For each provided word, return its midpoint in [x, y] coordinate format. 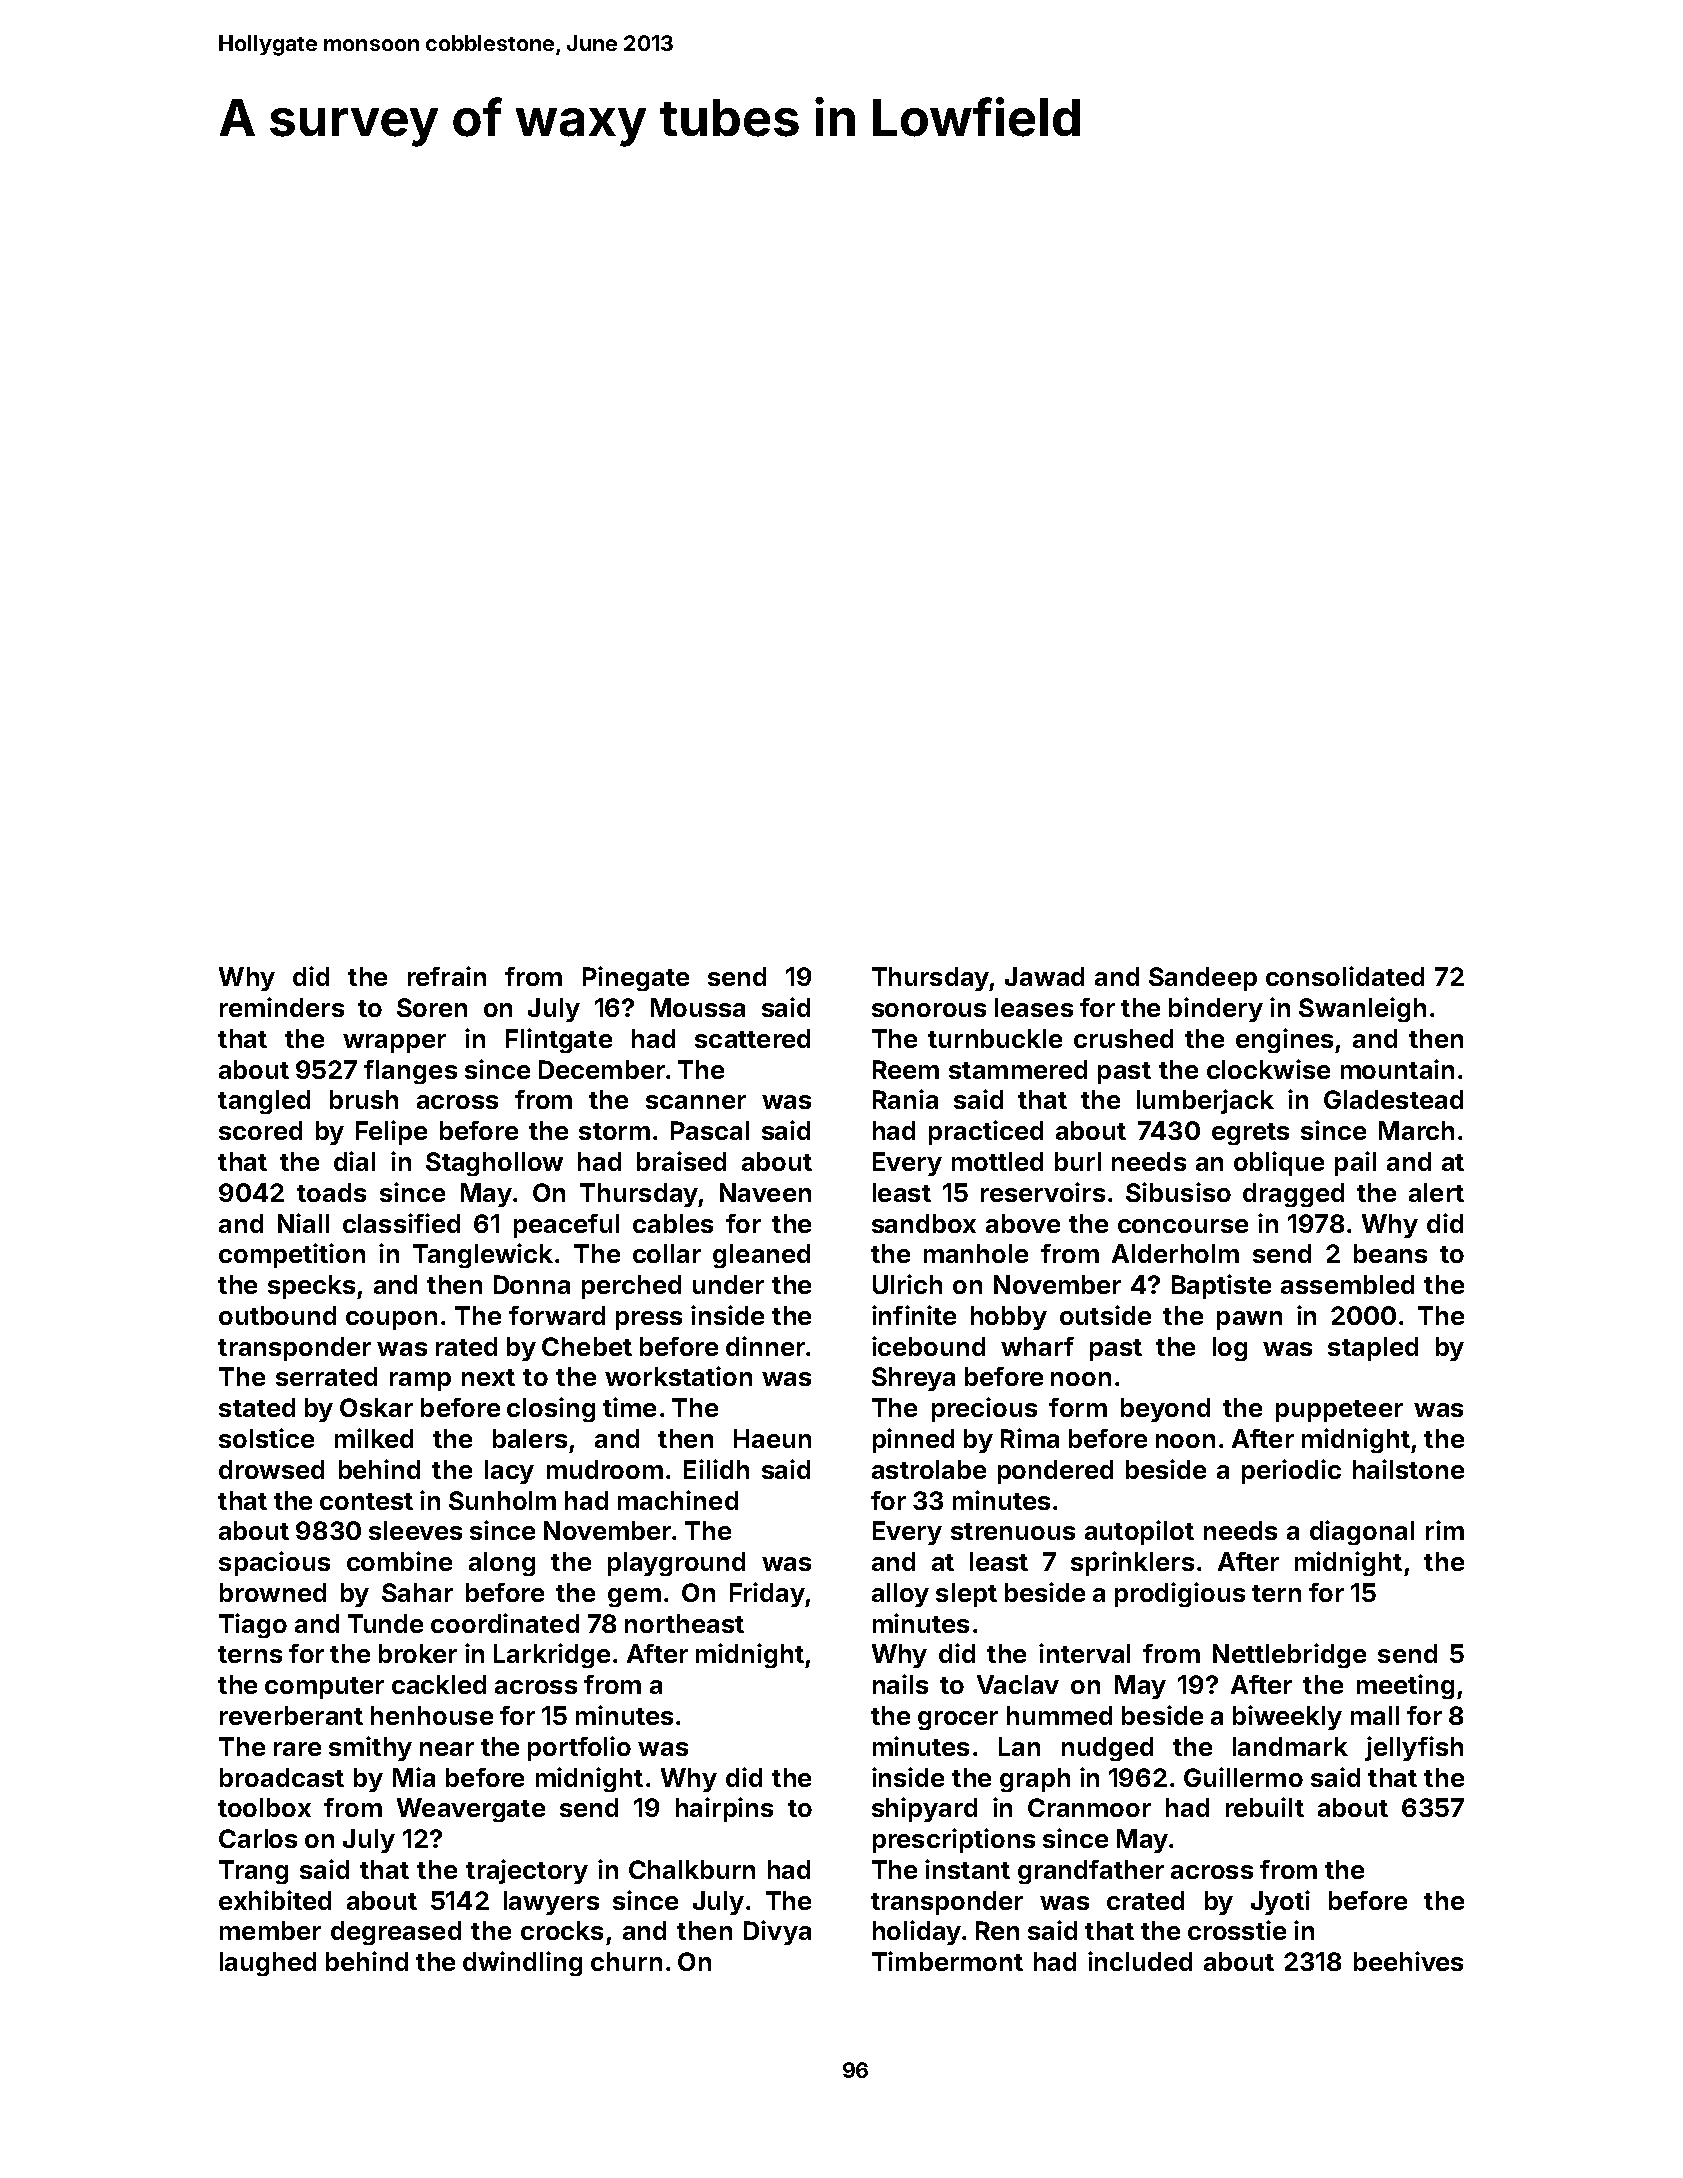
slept [966, 1595]
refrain [447, 976]
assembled [1347, 1284]
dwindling [522, 1963]
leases [1034, 1007]
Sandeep [1203, 979]
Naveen [765, 1192]
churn [626, 1961]
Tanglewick [483, 1255]
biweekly [1287, 1717]
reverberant [291, 1715]
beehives [1408, 1961]
